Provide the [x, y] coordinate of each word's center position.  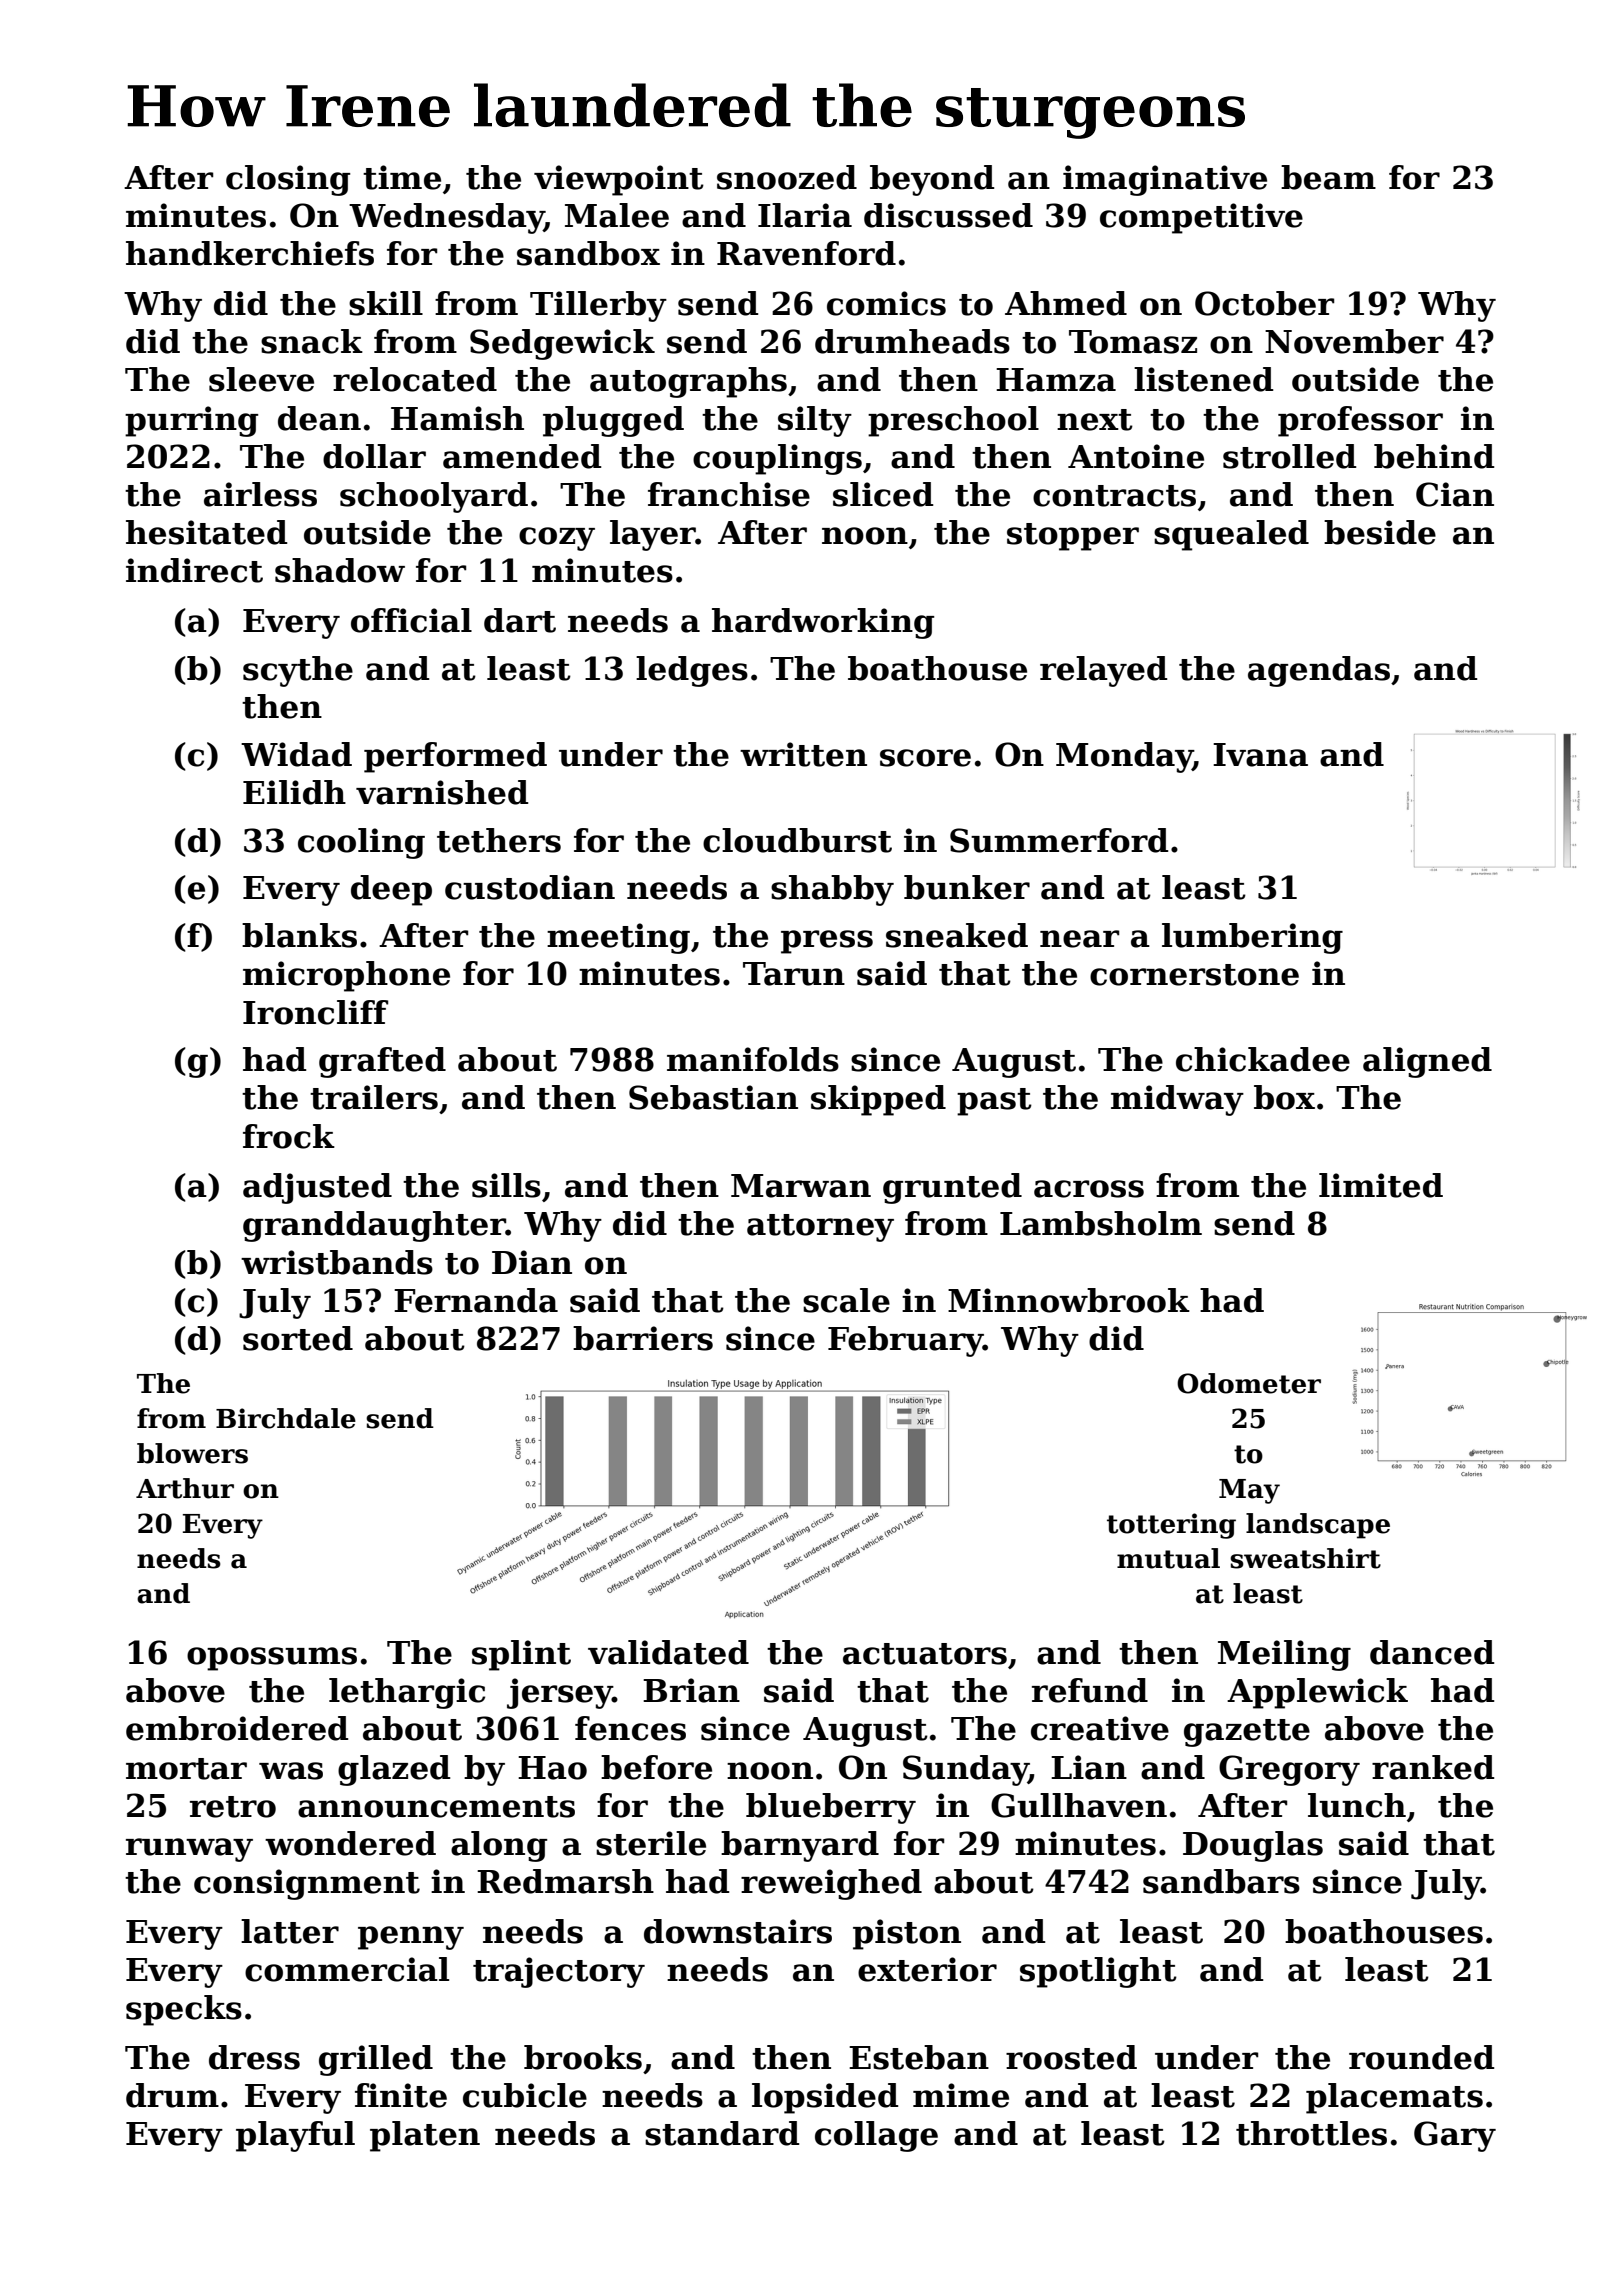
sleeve [261, 379]
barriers [643, 1338]
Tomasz [1133, 342]
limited [1381, 1185]
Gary [1455, 2136]
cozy [557, 539]
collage [876, 2136]
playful [295, 2136]
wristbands [337, 1262]
